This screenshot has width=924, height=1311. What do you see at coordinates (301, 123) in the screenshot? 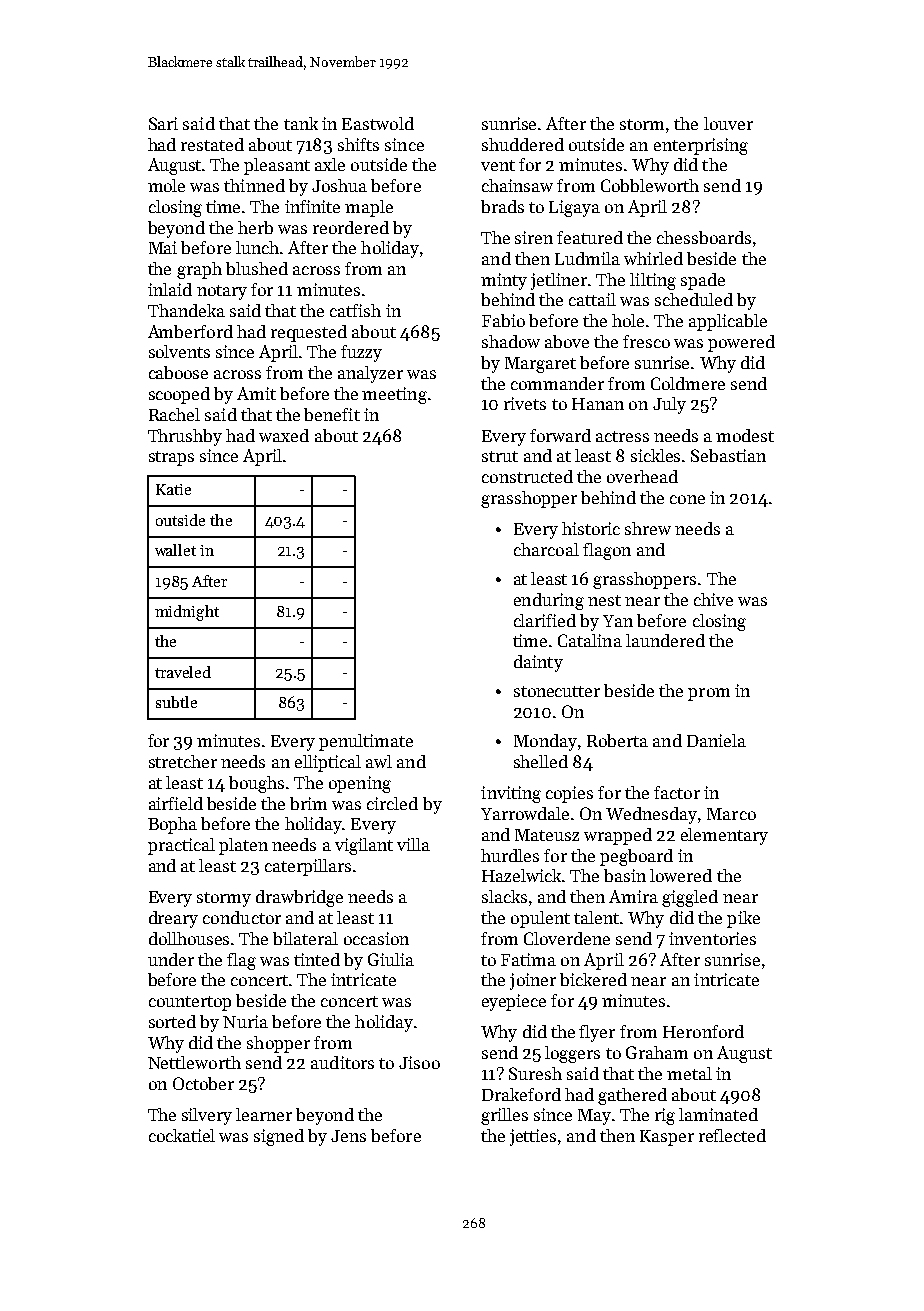
I see `tank` at bounding box center [301, 123].
